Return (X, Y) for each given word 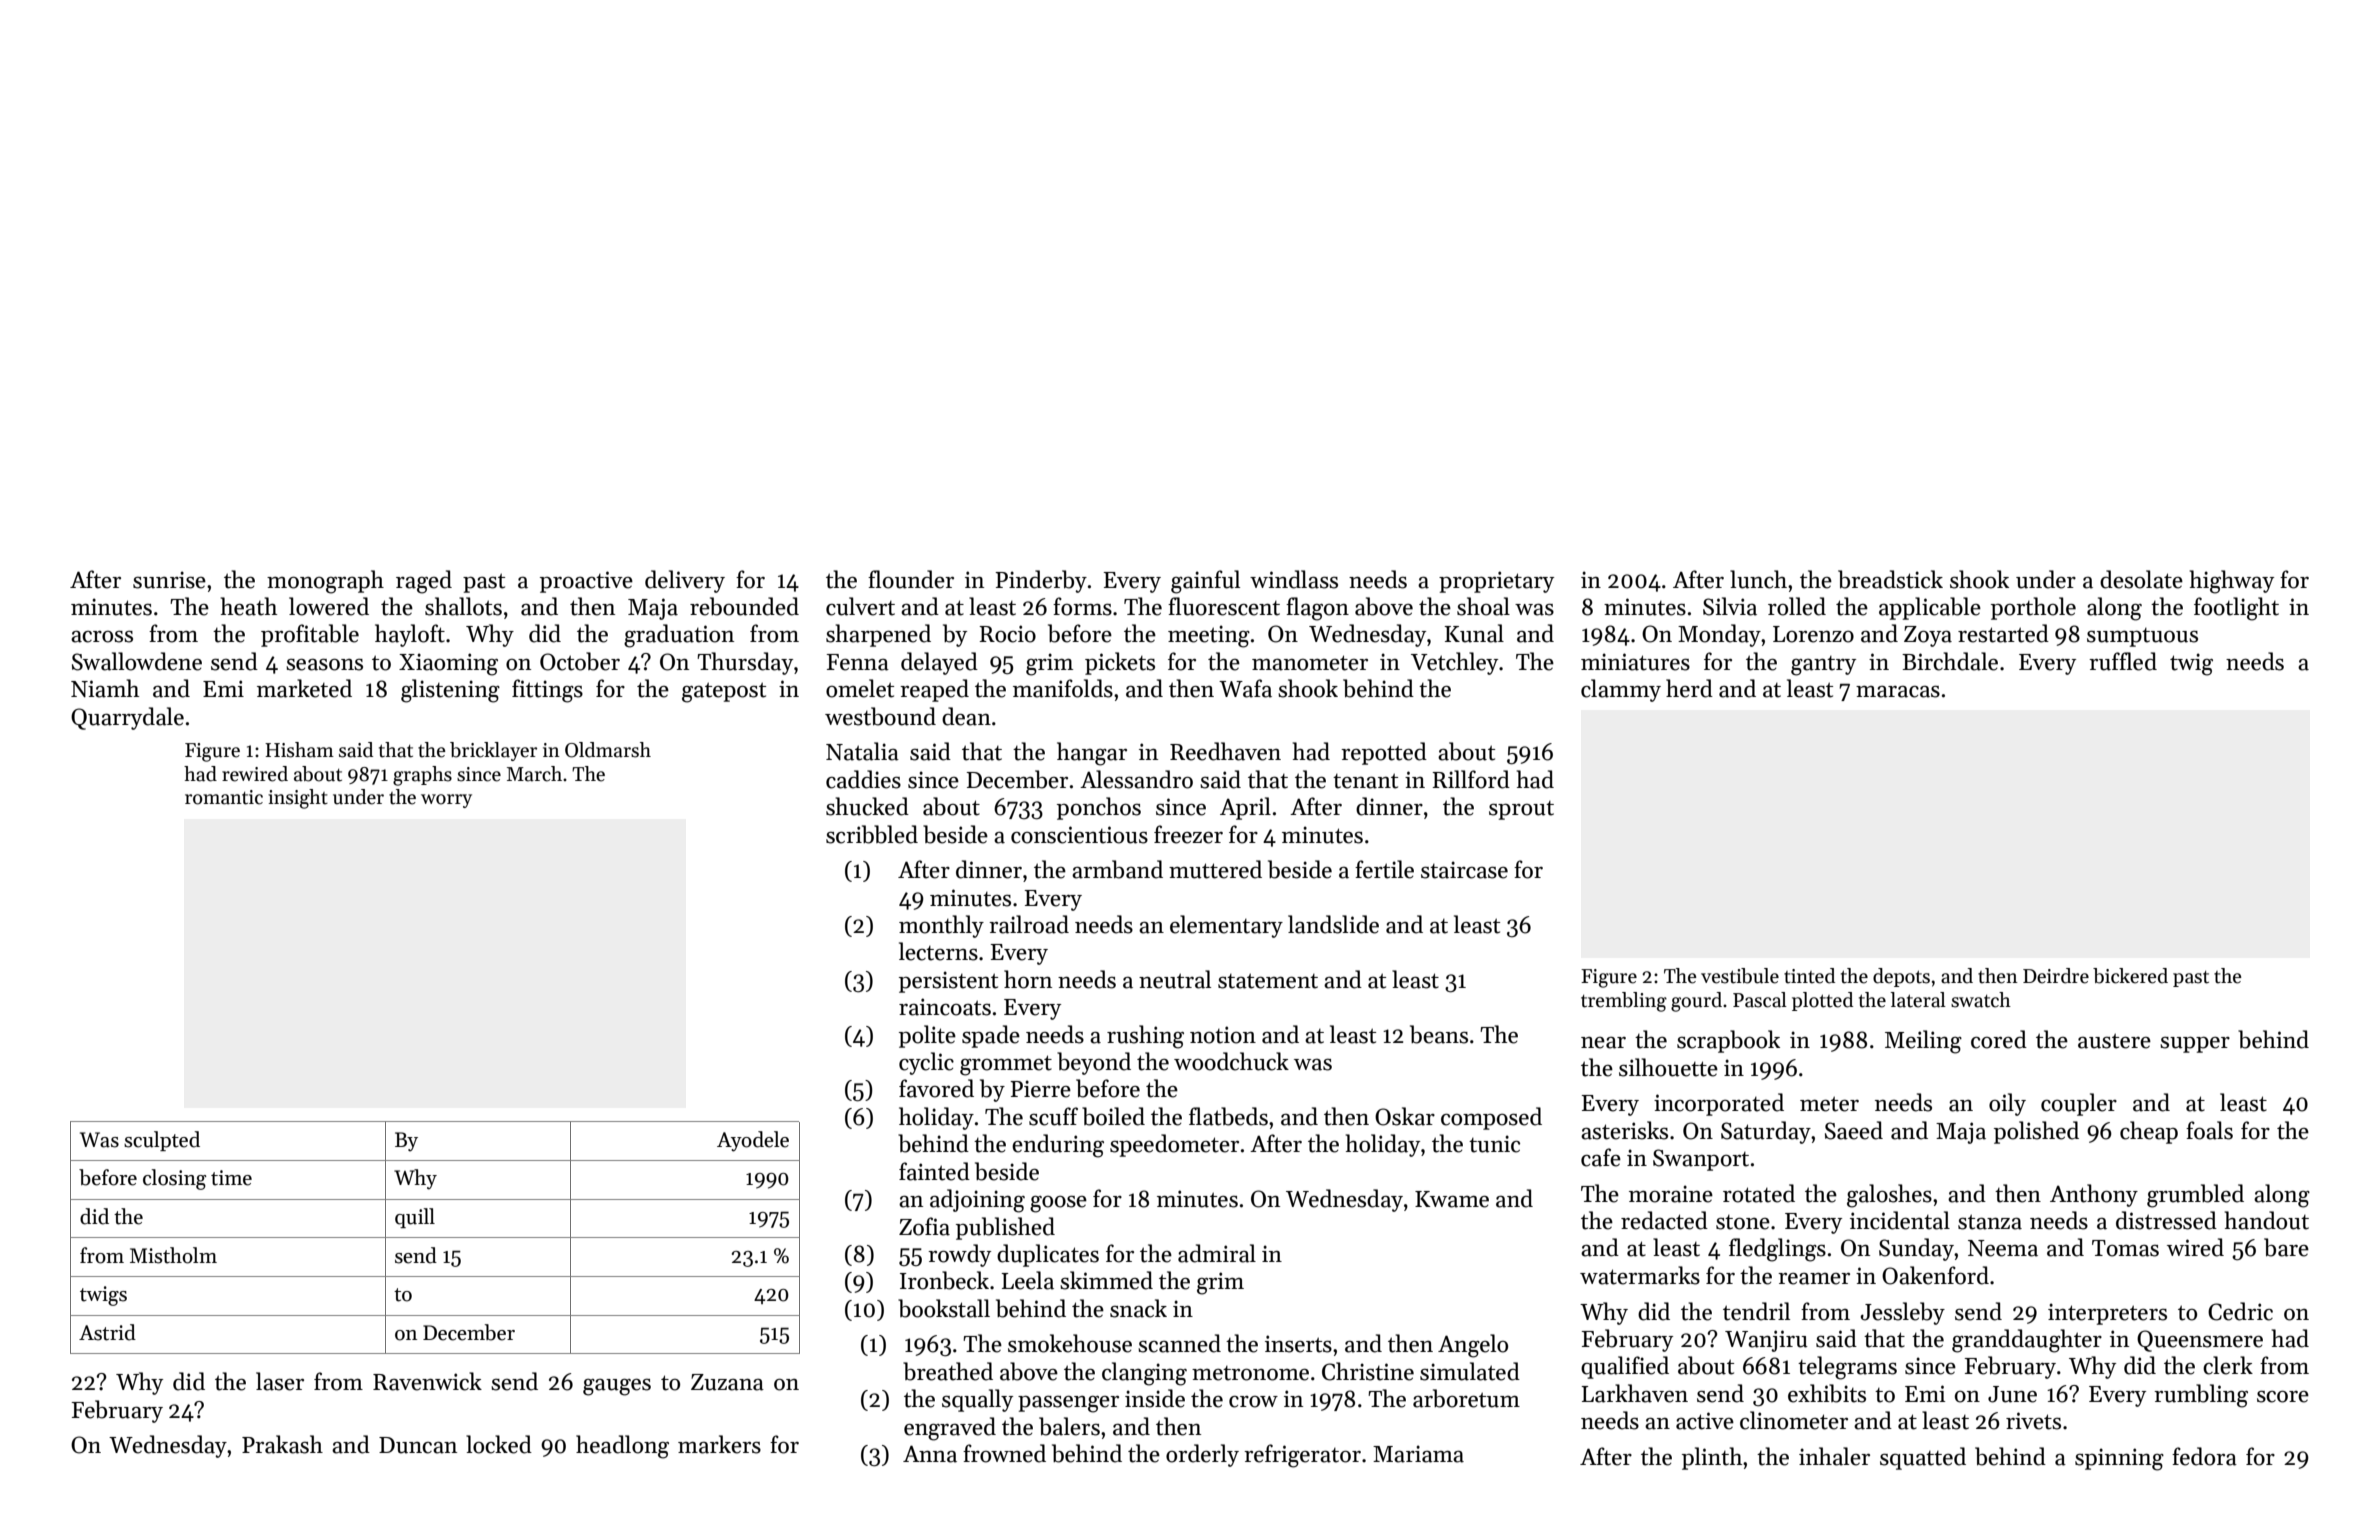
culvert (860, 606)
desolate (2141, 579)
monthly (941, 926)
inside (1155, 1398)
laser (280, 1381)
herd (1689, 688)
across (102, 636)
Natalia (862, 751)
